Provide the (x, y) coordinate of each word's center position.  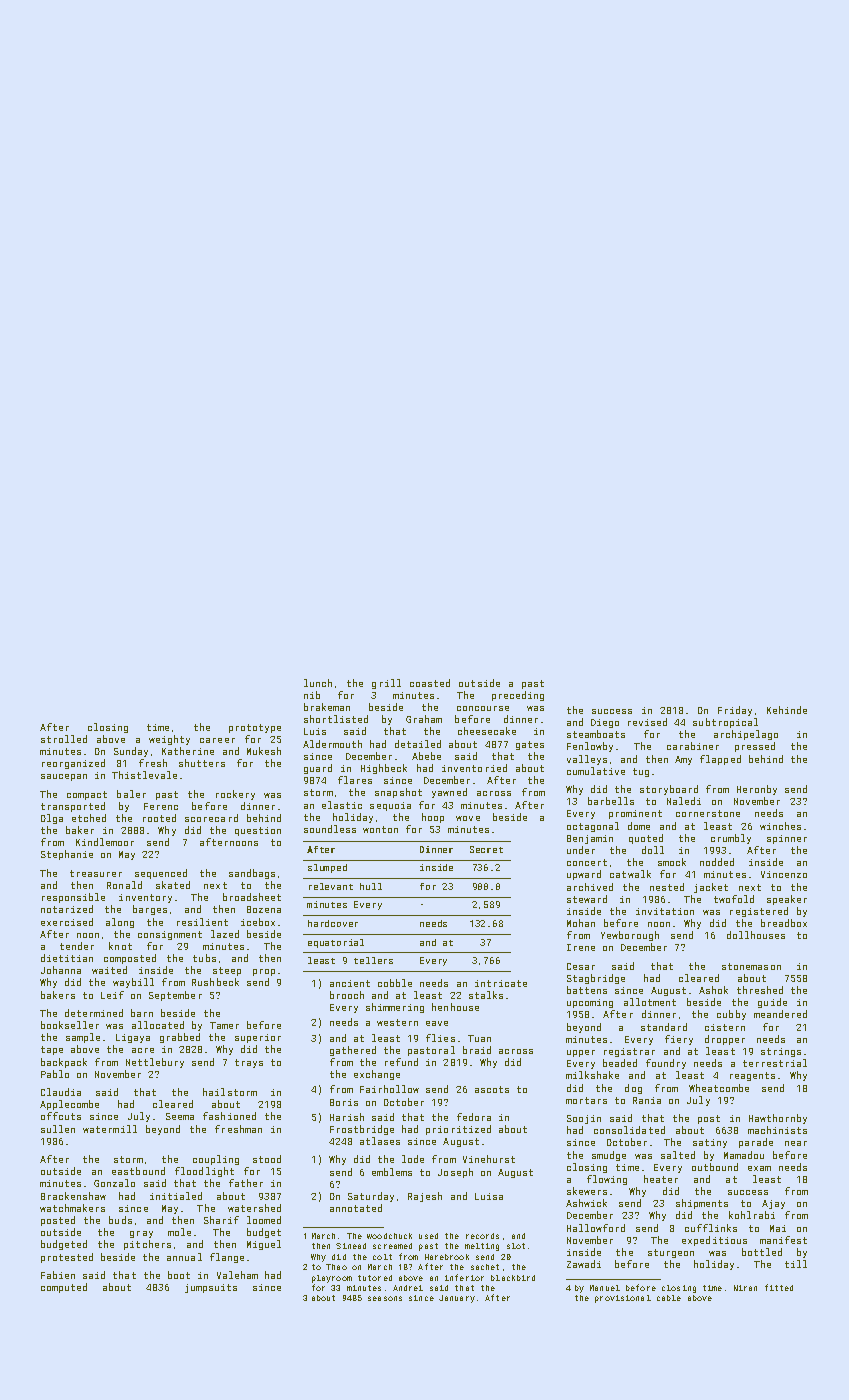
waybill (133, 983)
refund (401, 1062)
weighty (169, 740)
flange (227, 1258)
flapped (720, 760)
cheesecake (487, 731)
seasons (385, 1298)
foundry (666, 1064)
